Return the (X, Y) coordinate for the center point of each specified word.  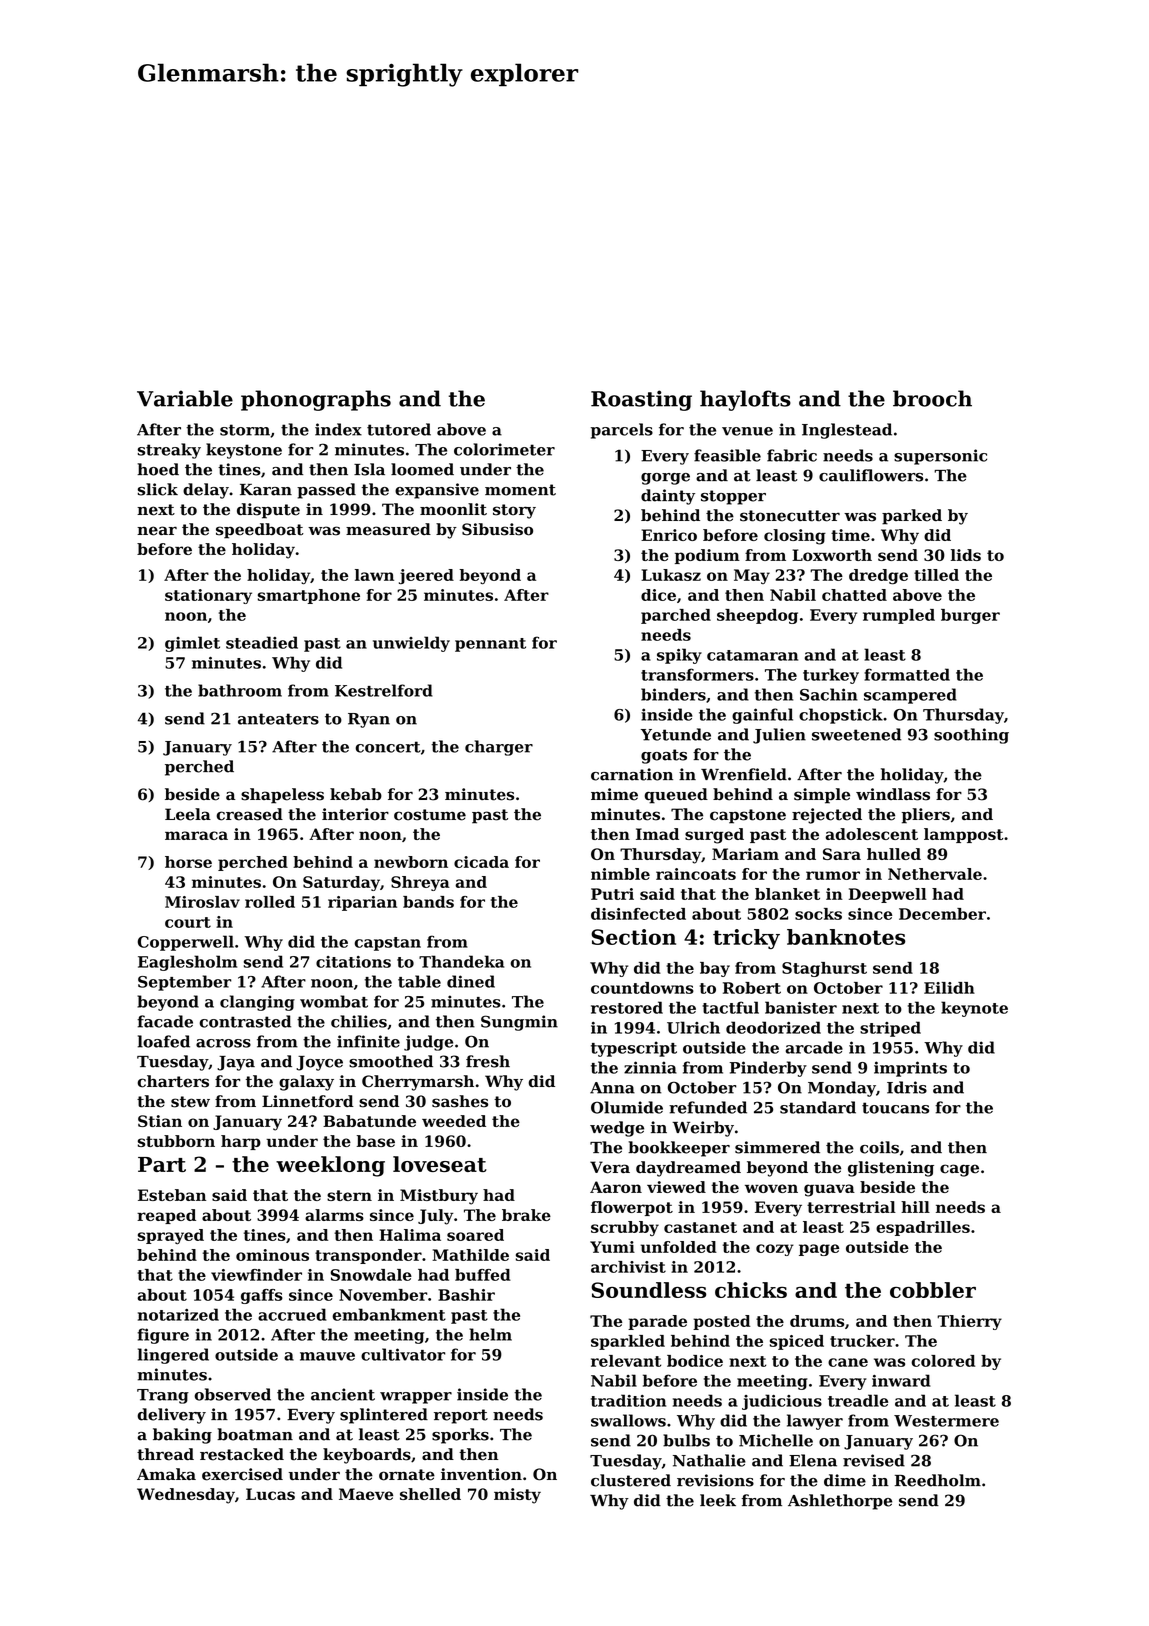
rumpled (899, 616)
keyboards (367, 1456)
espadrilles (923, 1228)
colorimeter (504, 449)
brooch (932, 398)
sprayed (171, 1236)
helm (490, 1334)
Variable (185, 398)
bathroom (240, 690)
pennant (490, 645)
